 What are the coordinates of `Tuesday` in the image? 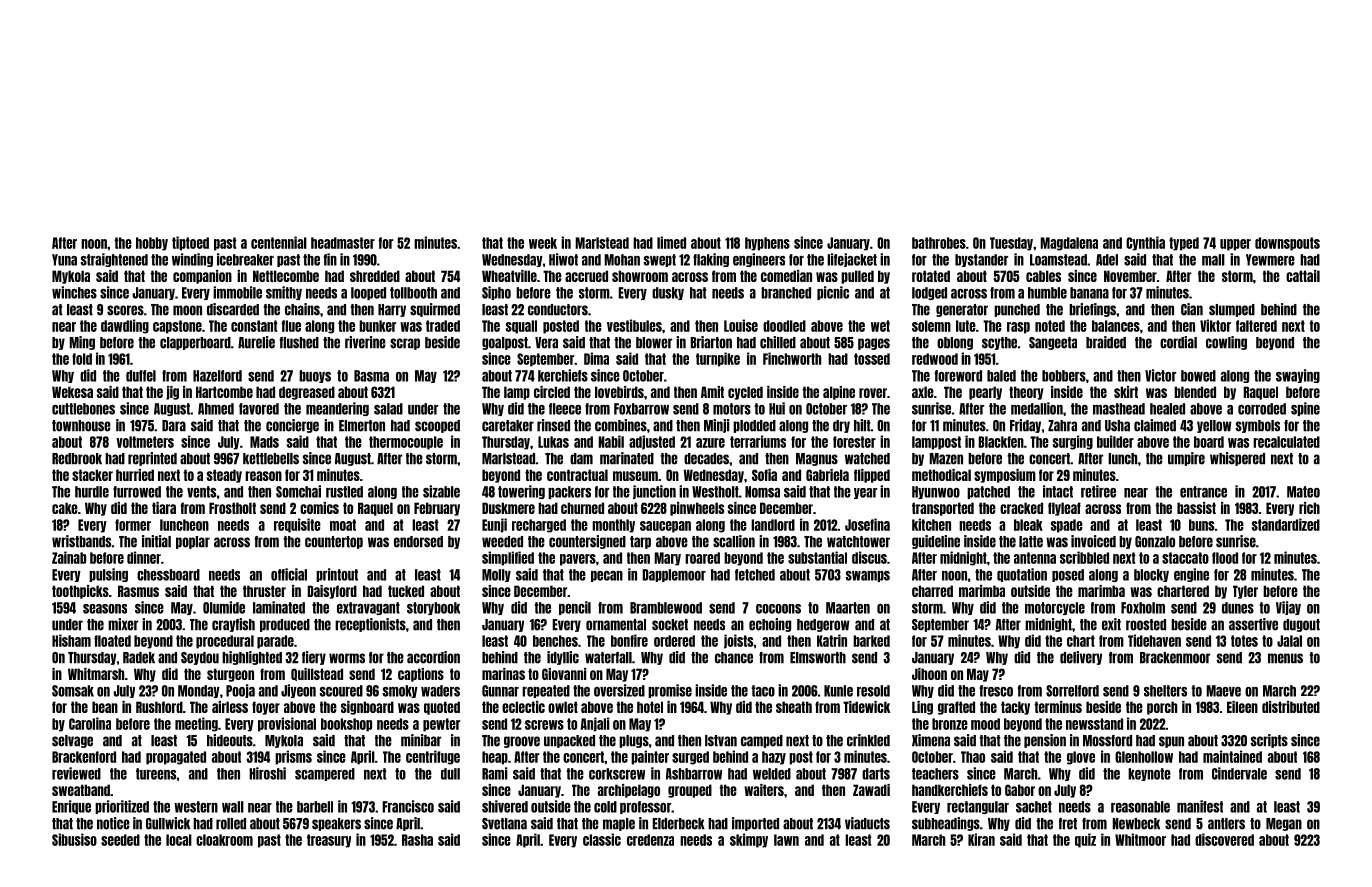 It's located at (1011, 244).
